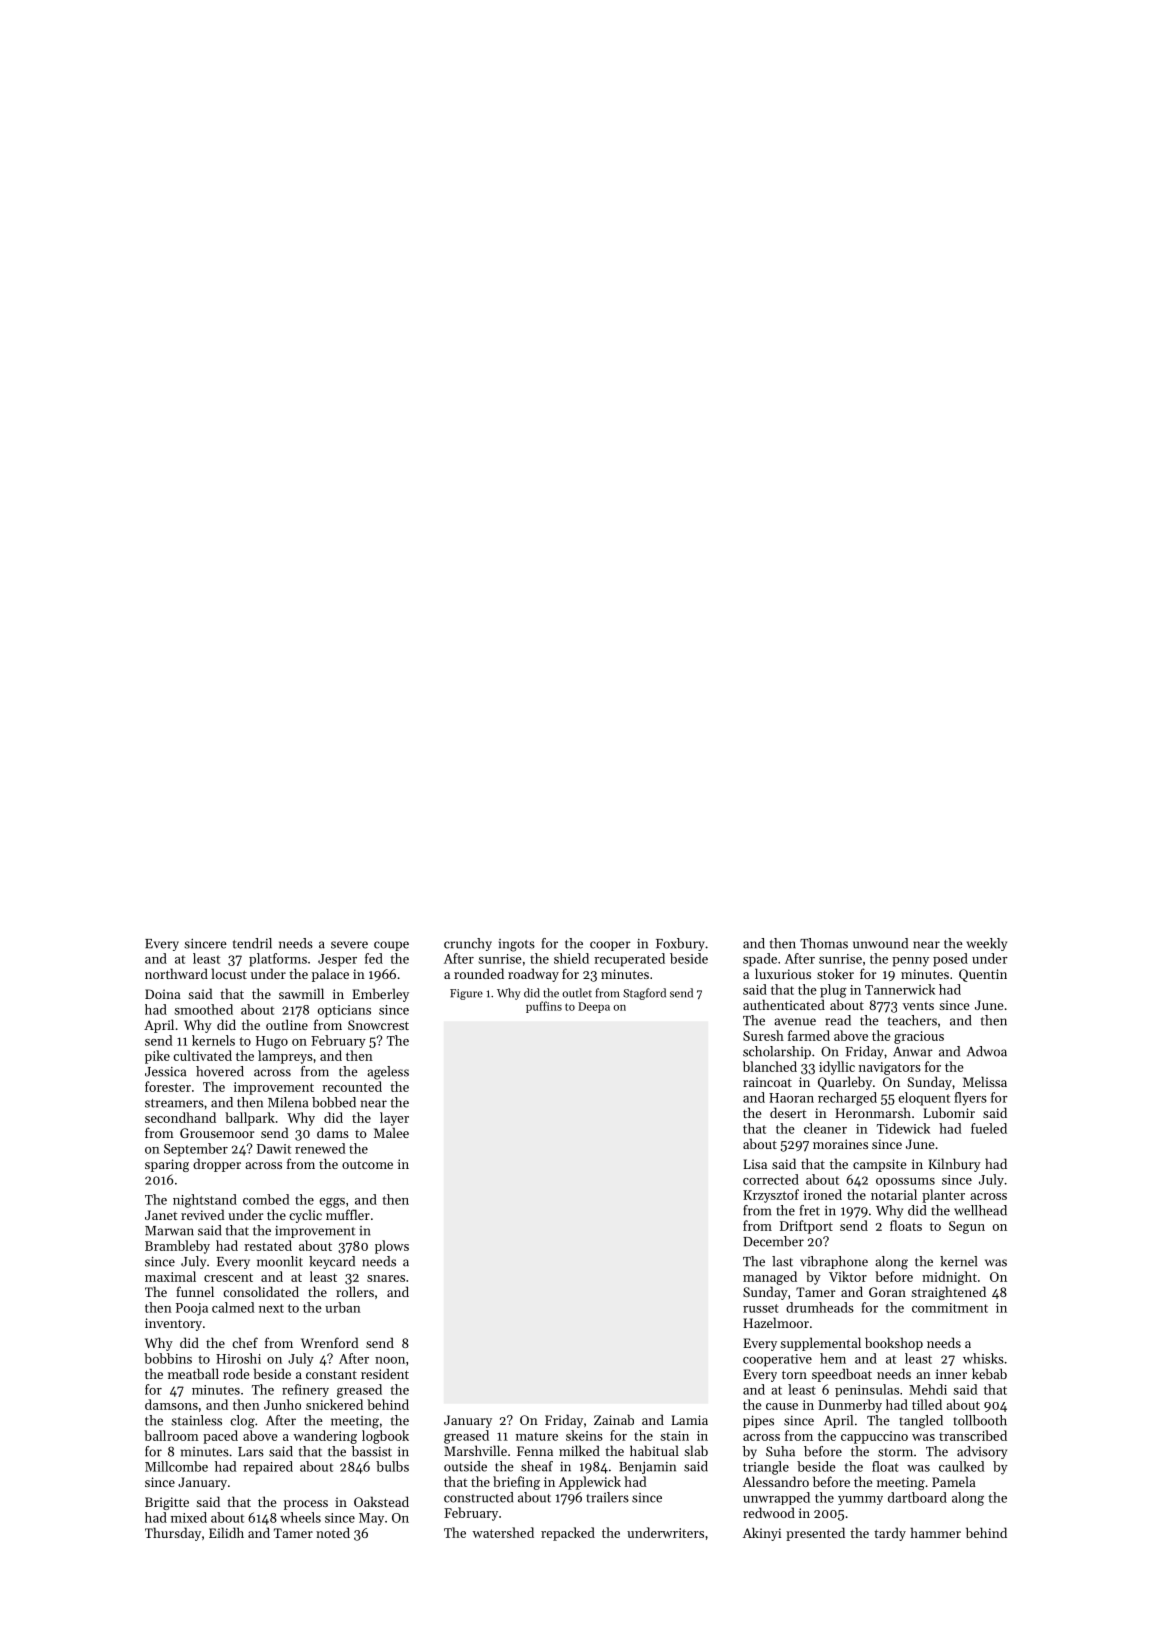 This document has height=1629, width=1152. Describe the element at coordinates (390, 1360) in the document. I see `noon` at that location.
